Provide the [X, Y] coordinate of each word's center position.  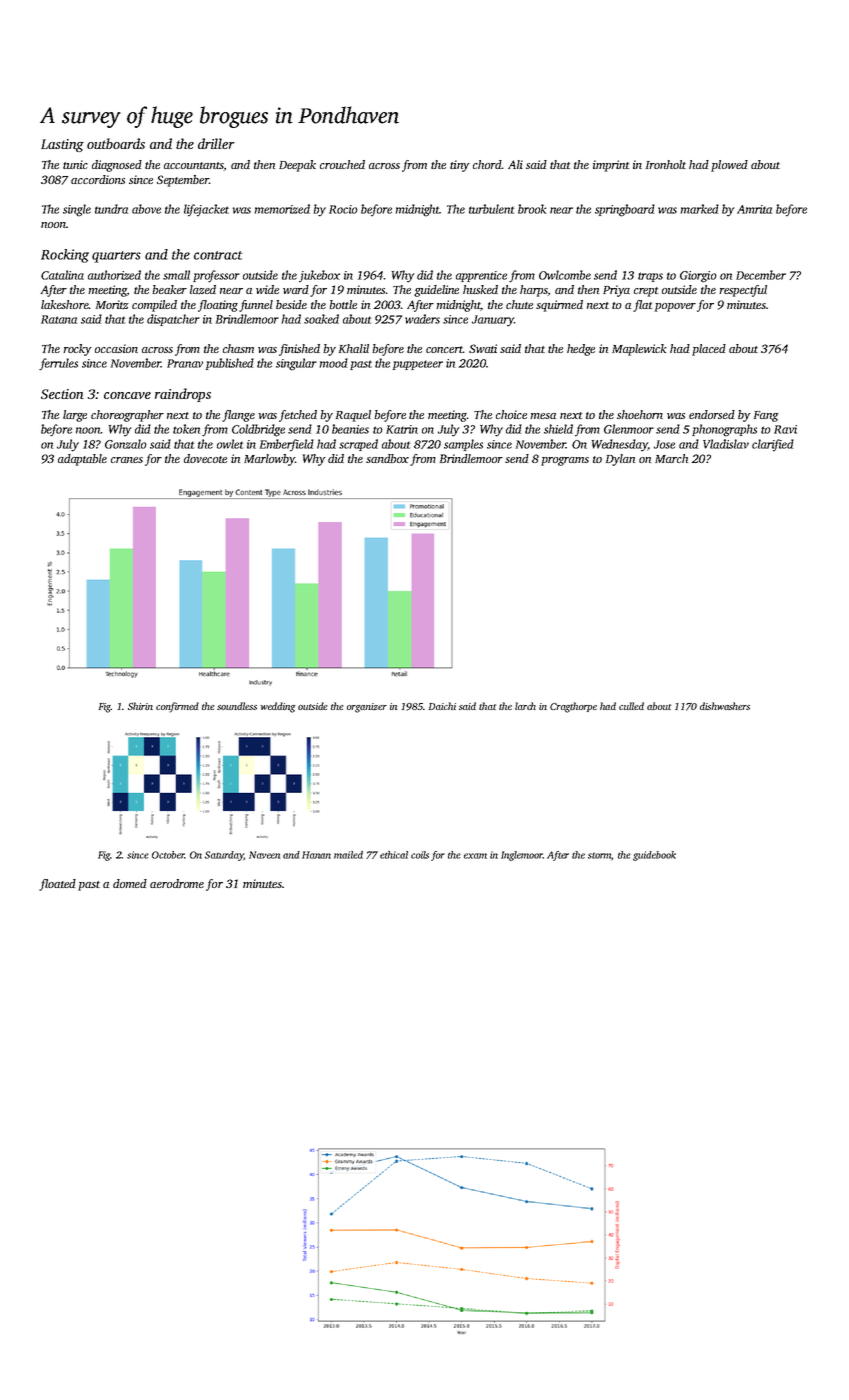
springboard [625, 210]
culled [631, 706]
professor [216, 276]
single [77, 210]
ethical [394, 855]
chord [487, 164]
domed [130, 883]
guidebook [654, 856]
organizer [367, 708]
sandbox [387, 458]
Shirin [140, 706]
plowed [729, 166]
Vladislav [726, 444]
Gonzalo [126, 444]
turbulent [491, 209]
